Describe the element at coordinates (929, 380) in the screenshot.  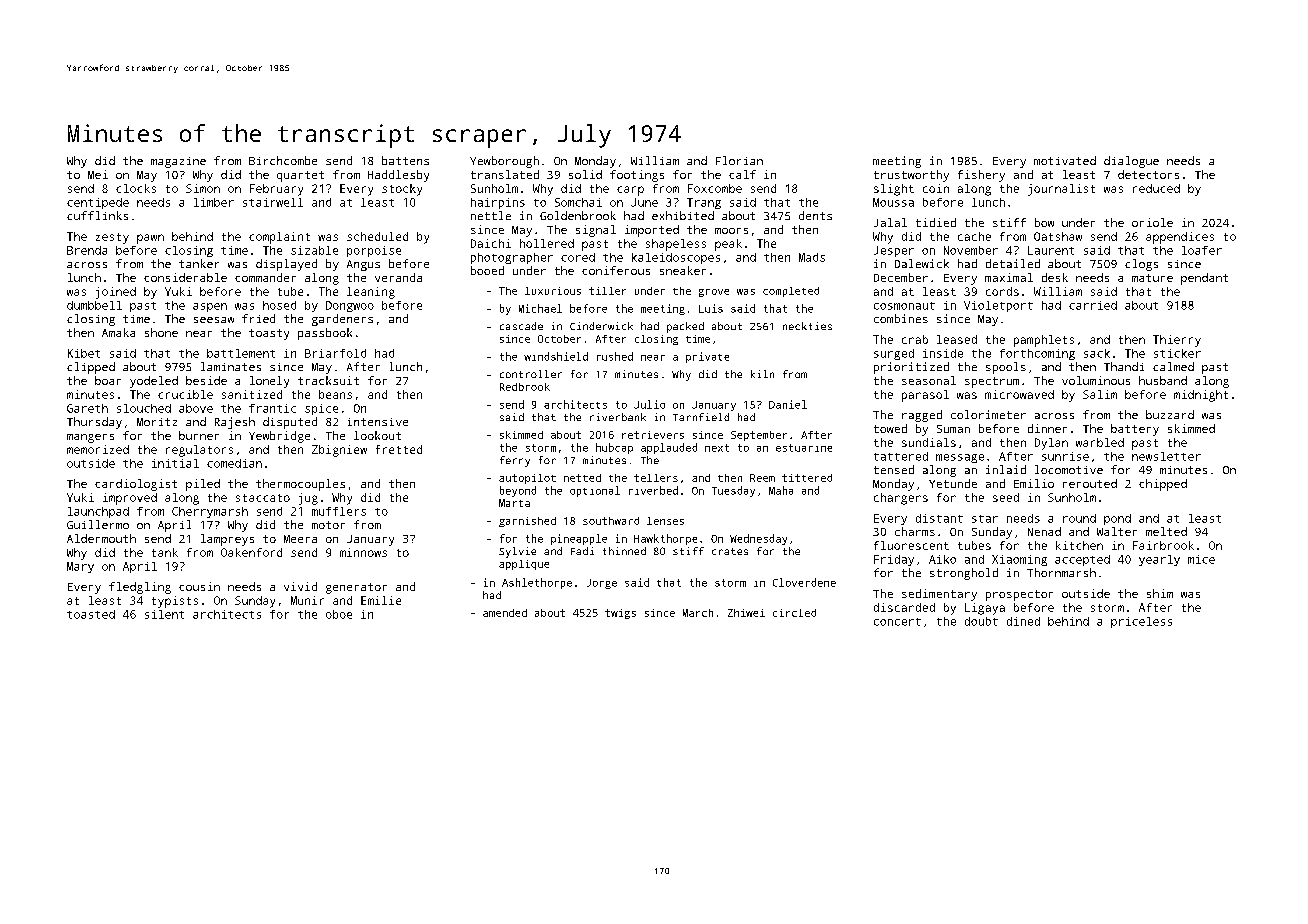
I see `seasonal` at that location.
